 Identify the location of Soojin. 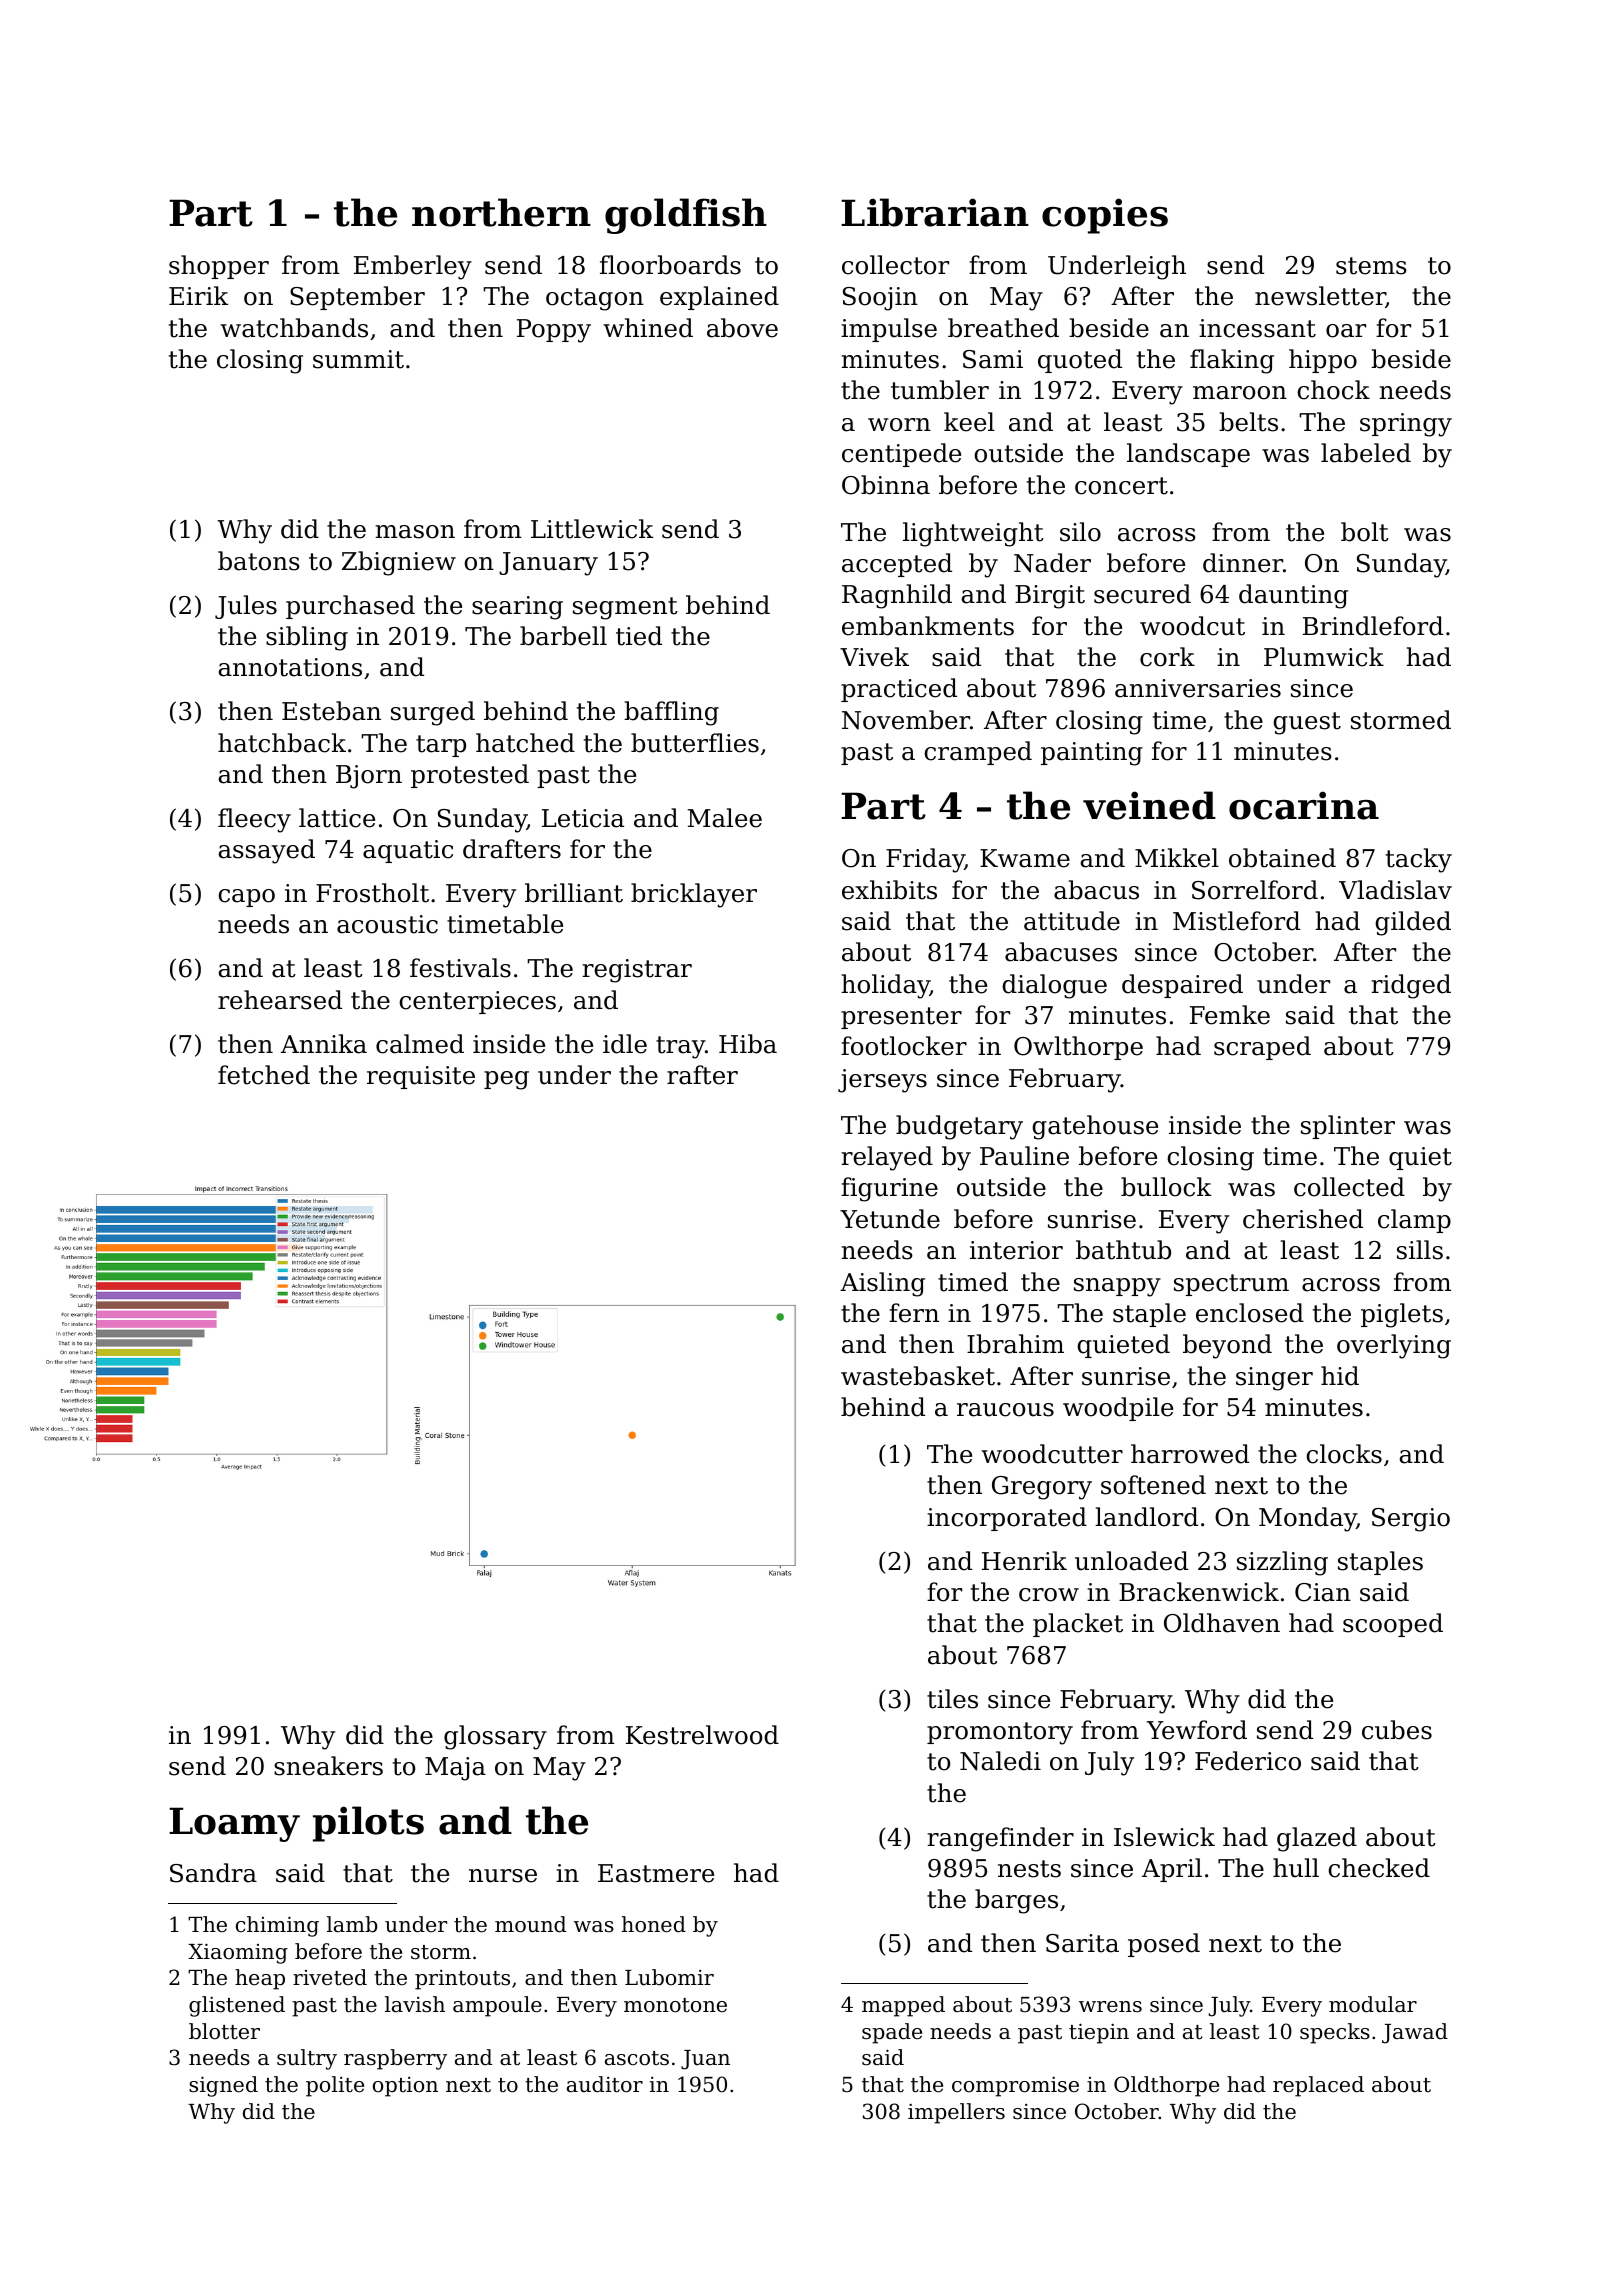
(880, 299).
